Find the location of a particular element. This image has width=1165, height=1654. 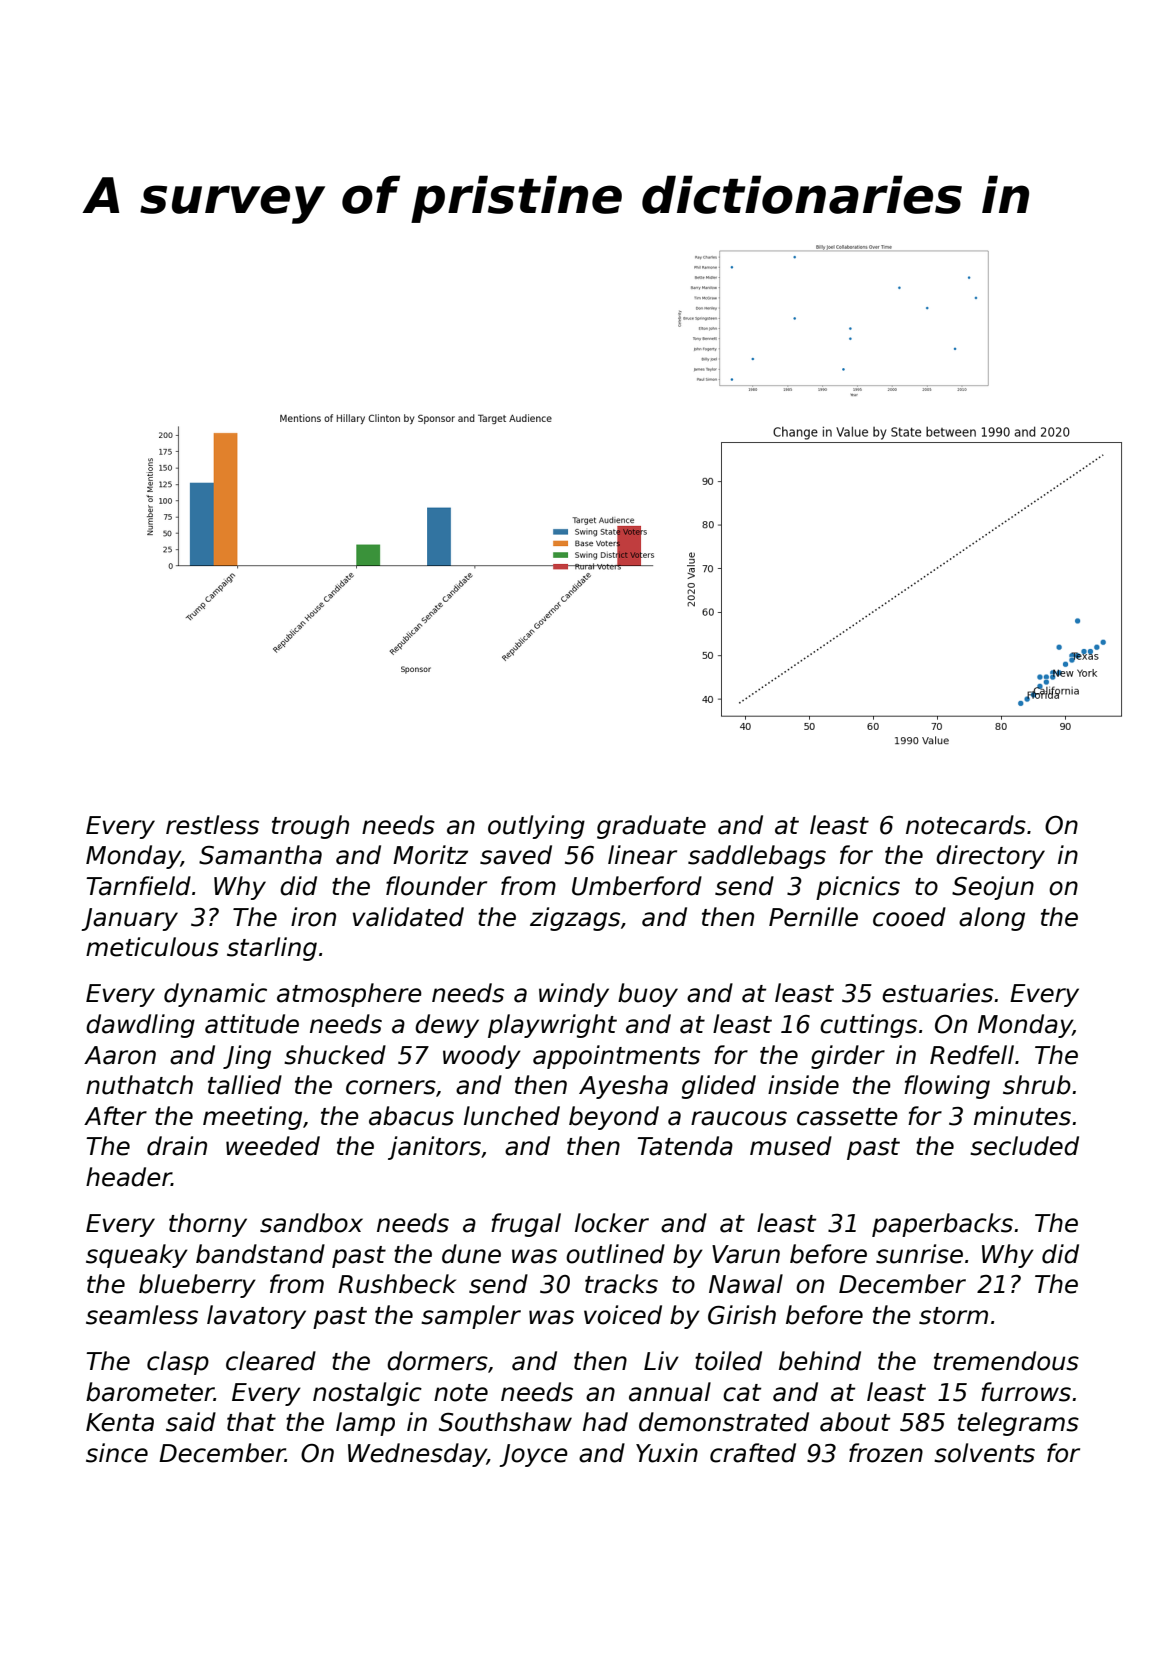

cuttings is located at coordinates (868, 1026).
